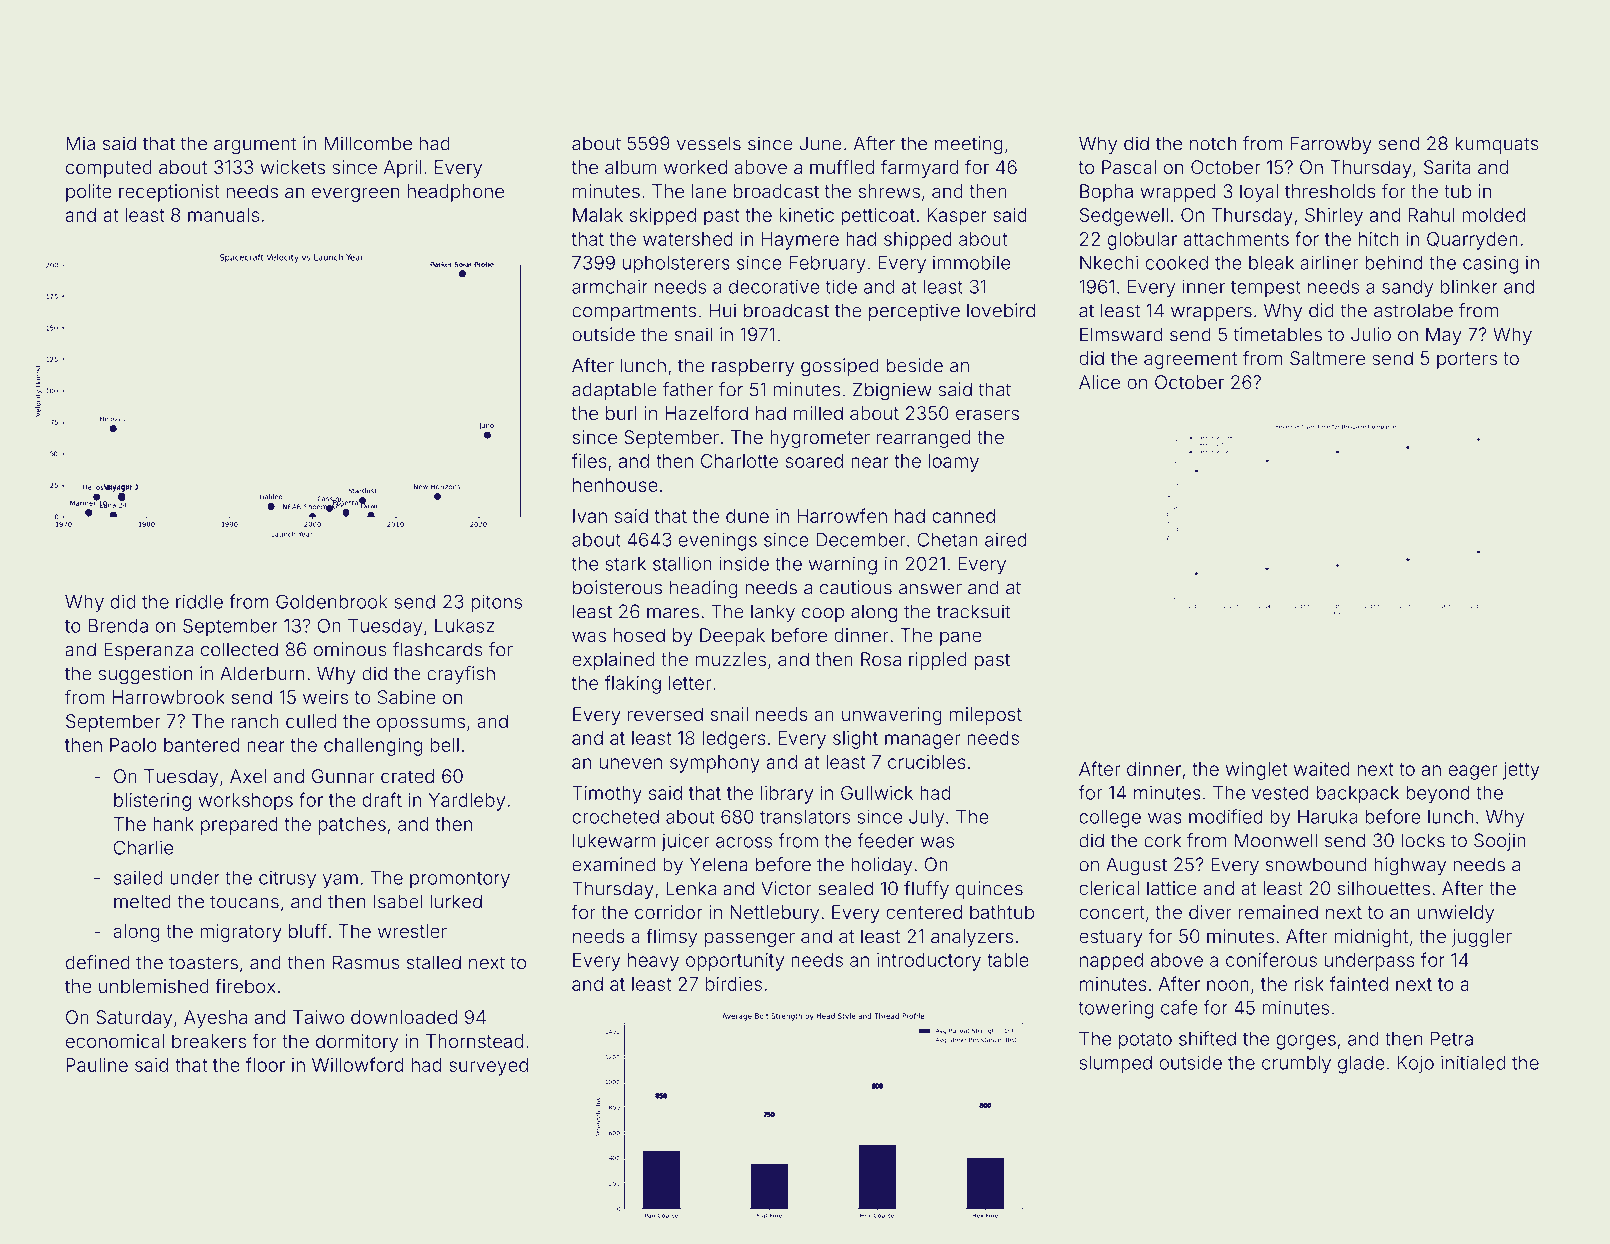 Image resolution: width=1610 pixels, height=1244 pixels. I want to click on Ivan, so click(590, 516).
